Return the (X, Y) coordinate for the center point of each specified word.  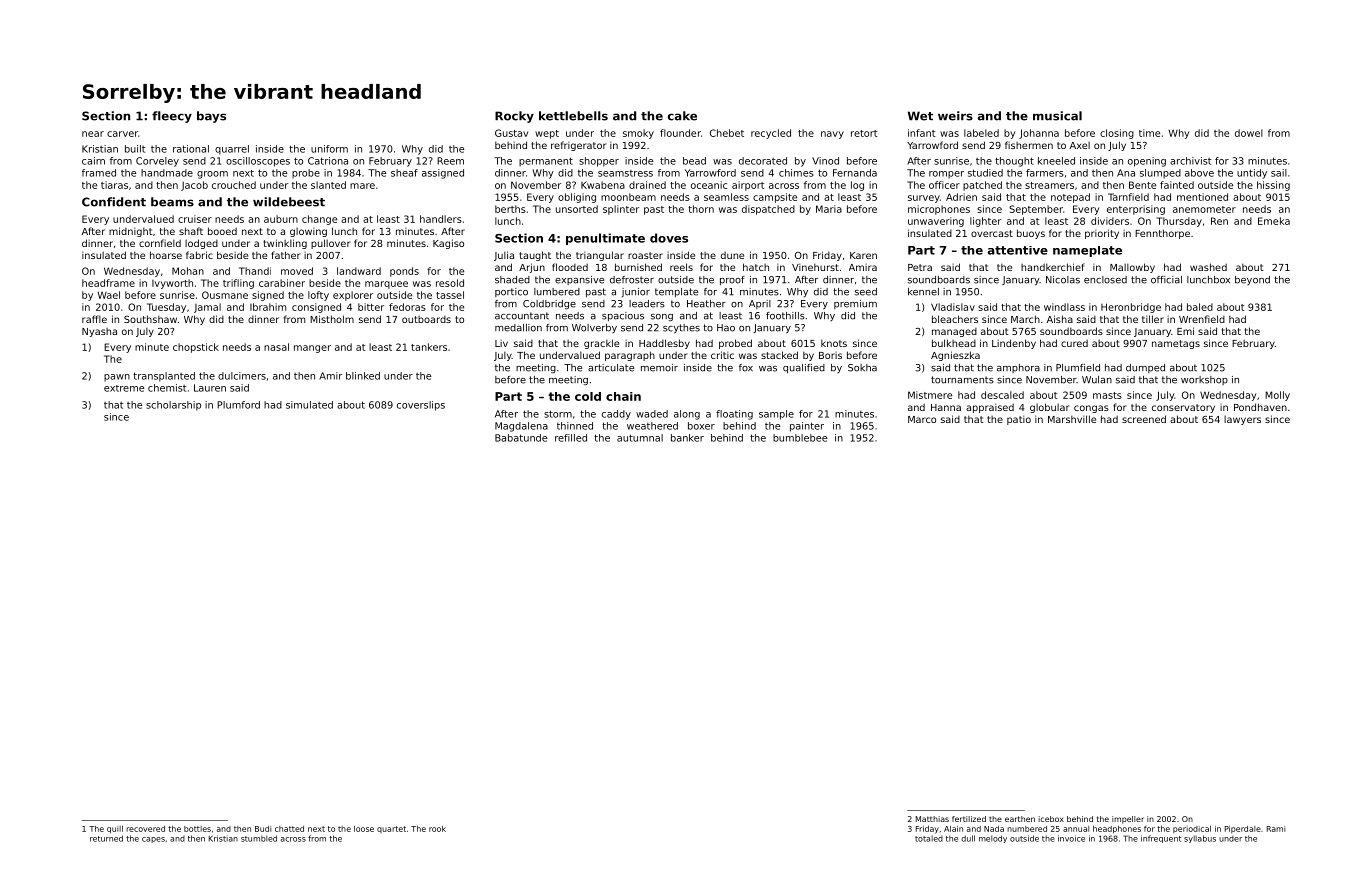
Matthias (932, 819)
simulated (309, 405)
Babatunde (521, 438)
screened (1144, 419)
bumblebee (800, 438)
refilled (571, 438)
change (319, 220)
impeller (1128, 820)
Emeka (1274, 221)
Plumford (238, 405)
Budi (263, 829)
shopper (599, 162)
